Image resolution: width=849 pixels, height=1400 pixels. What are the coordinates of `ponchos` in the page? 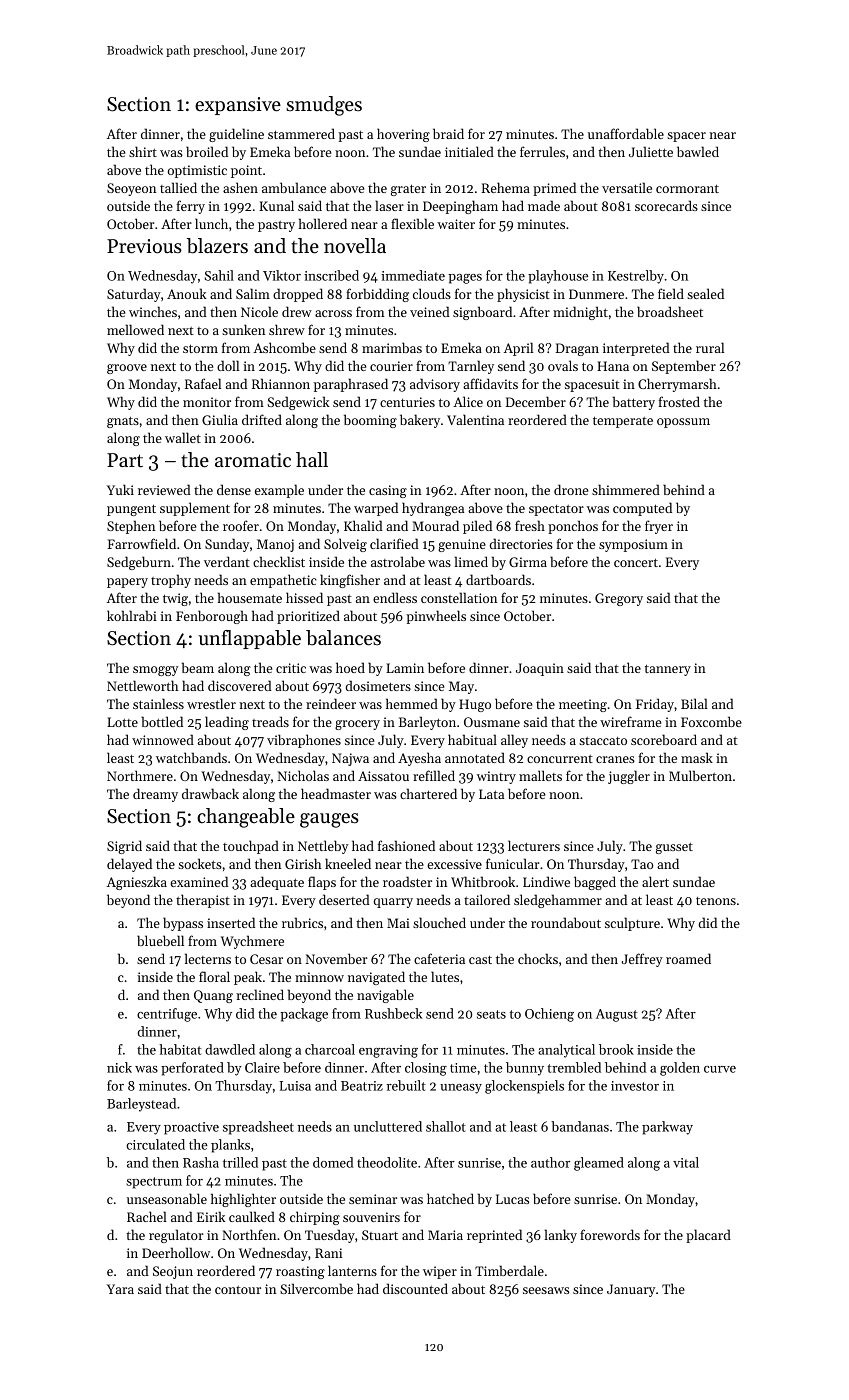 It's located at (573, 527).
